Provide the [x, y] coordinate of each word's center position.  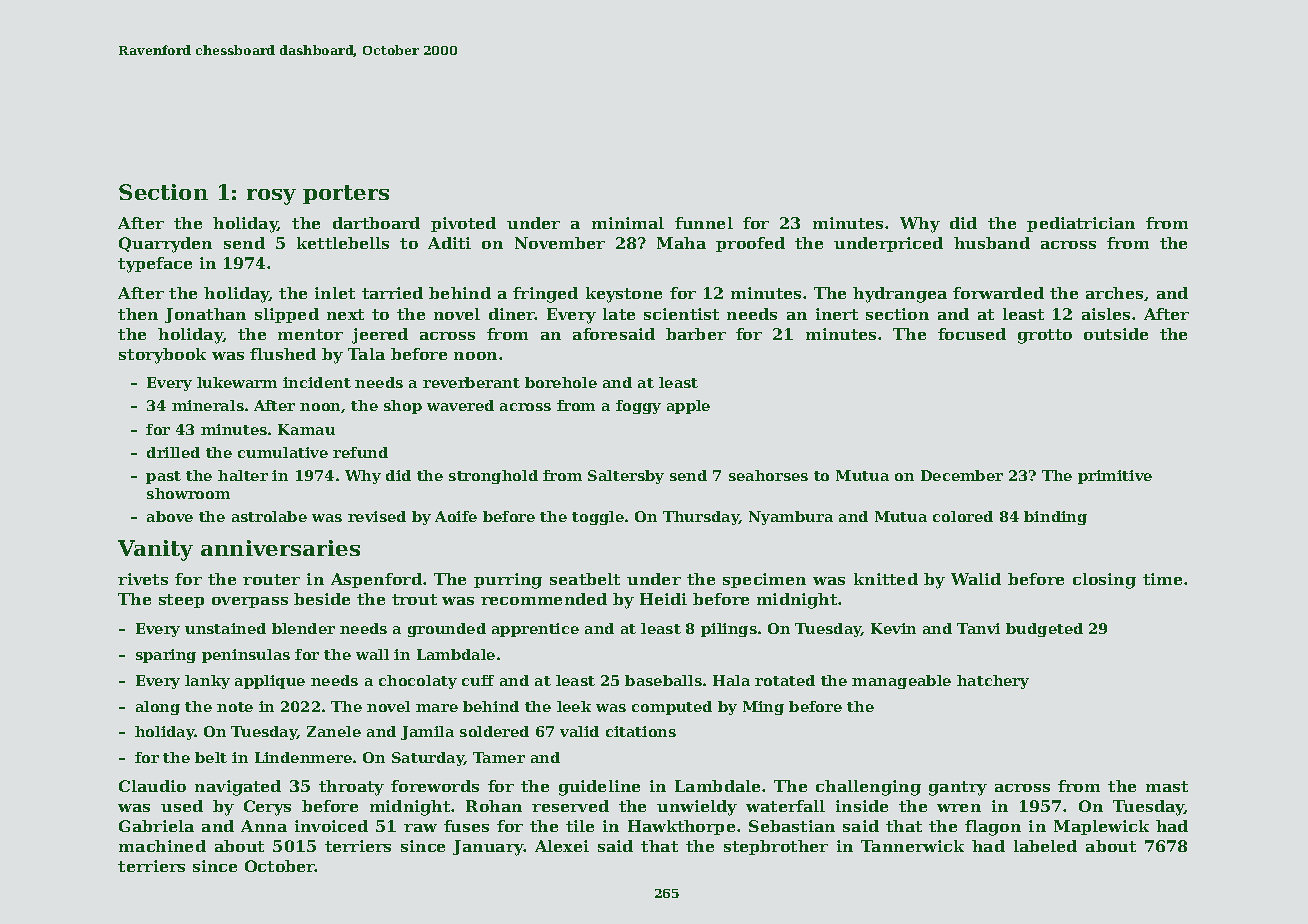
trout [414, 599]
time [1162, 579]
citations [641, 731]
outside [1116, 334]
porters [346, 194]
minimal [628, 223]
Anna [264, 826]
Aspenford [376, 580]
